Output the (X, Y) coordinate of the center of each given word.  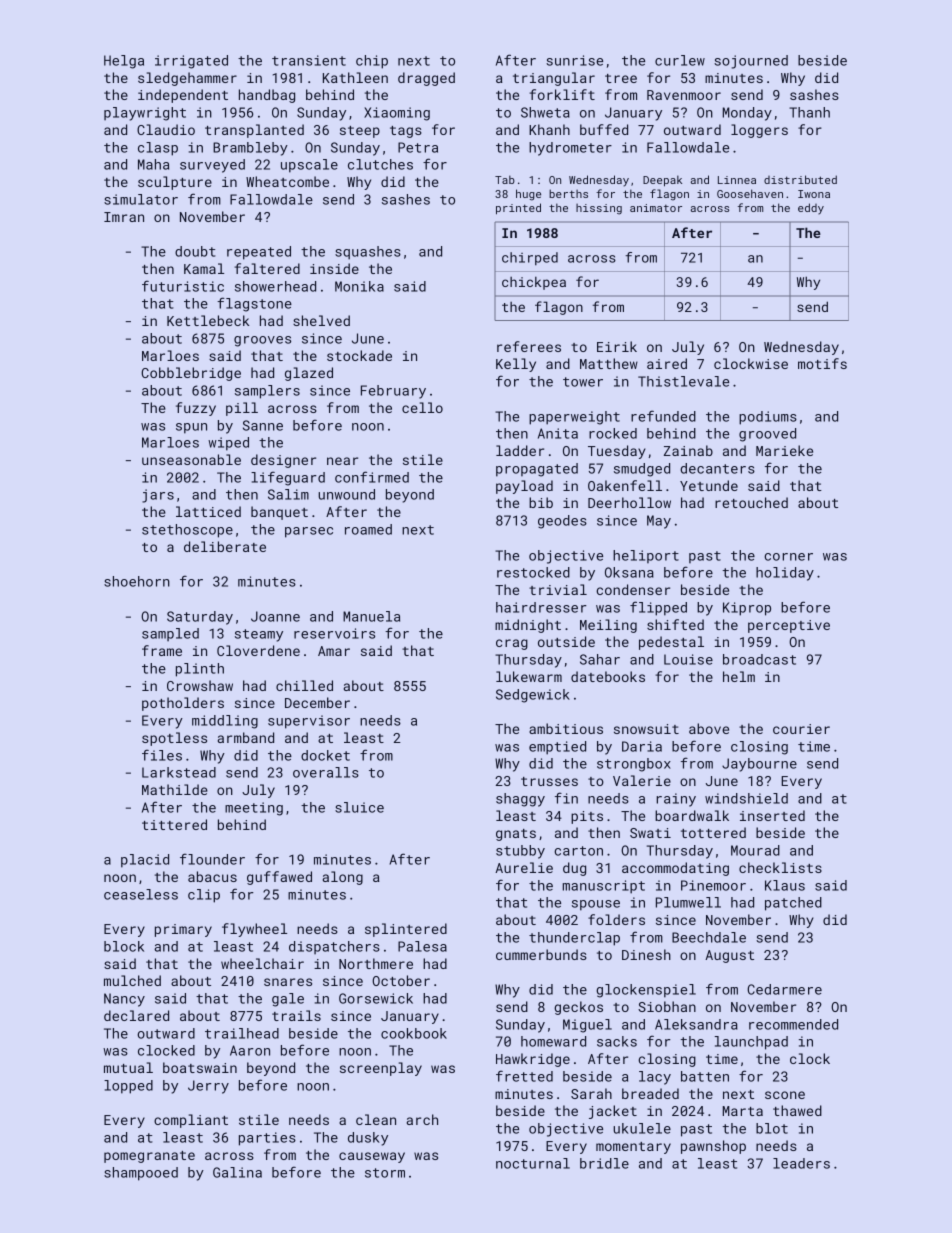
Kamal (204, 268)
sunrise (574, 60)
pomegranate (149, 1157)
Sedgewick (533, 696)
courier (801, 729)
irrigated (191, 62)
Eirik (617, 346)
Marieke (784, 450)
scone (785, 1095)
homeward (553, 1041)
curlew (680, 60)
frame (162, 650)
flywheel (254, 930)
